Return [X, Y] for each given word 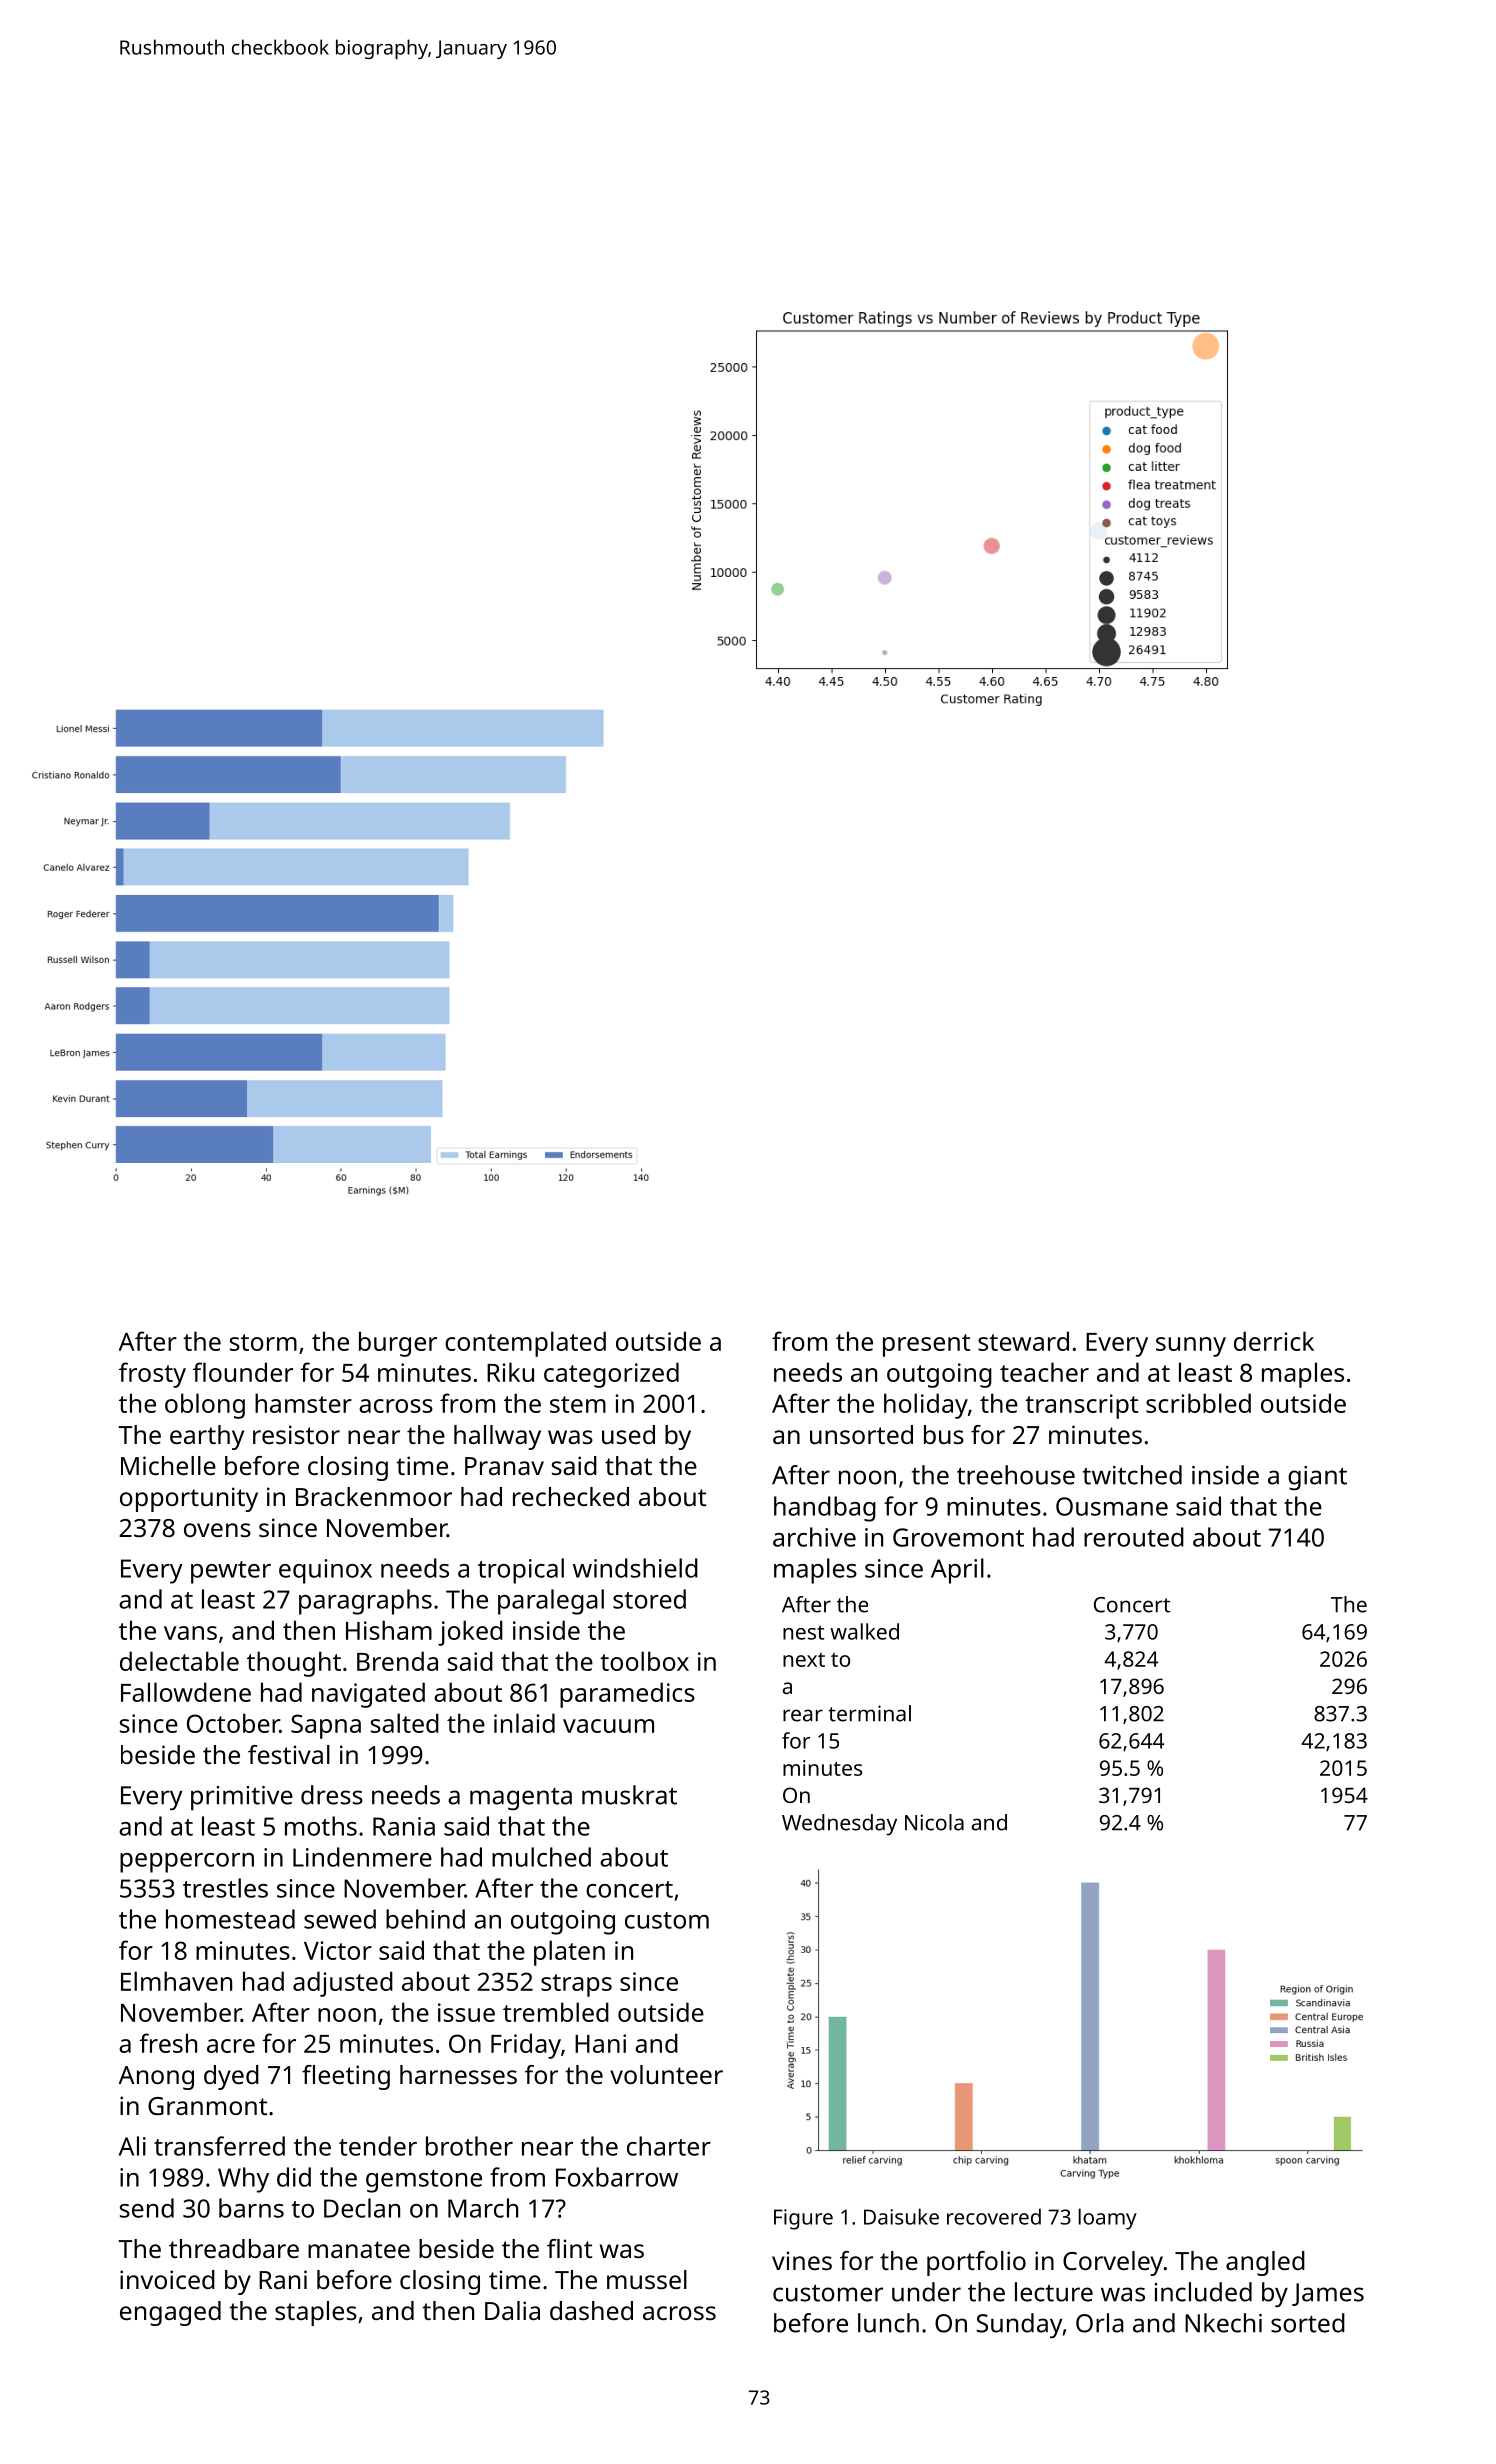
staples [316, 2313]
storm [263, 1342]
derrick [1274, 1341]
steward [1023, 1341]
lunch [888, 2323]
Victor [338, 1950]
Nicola [934, 1822]
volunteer [666, 2074]
